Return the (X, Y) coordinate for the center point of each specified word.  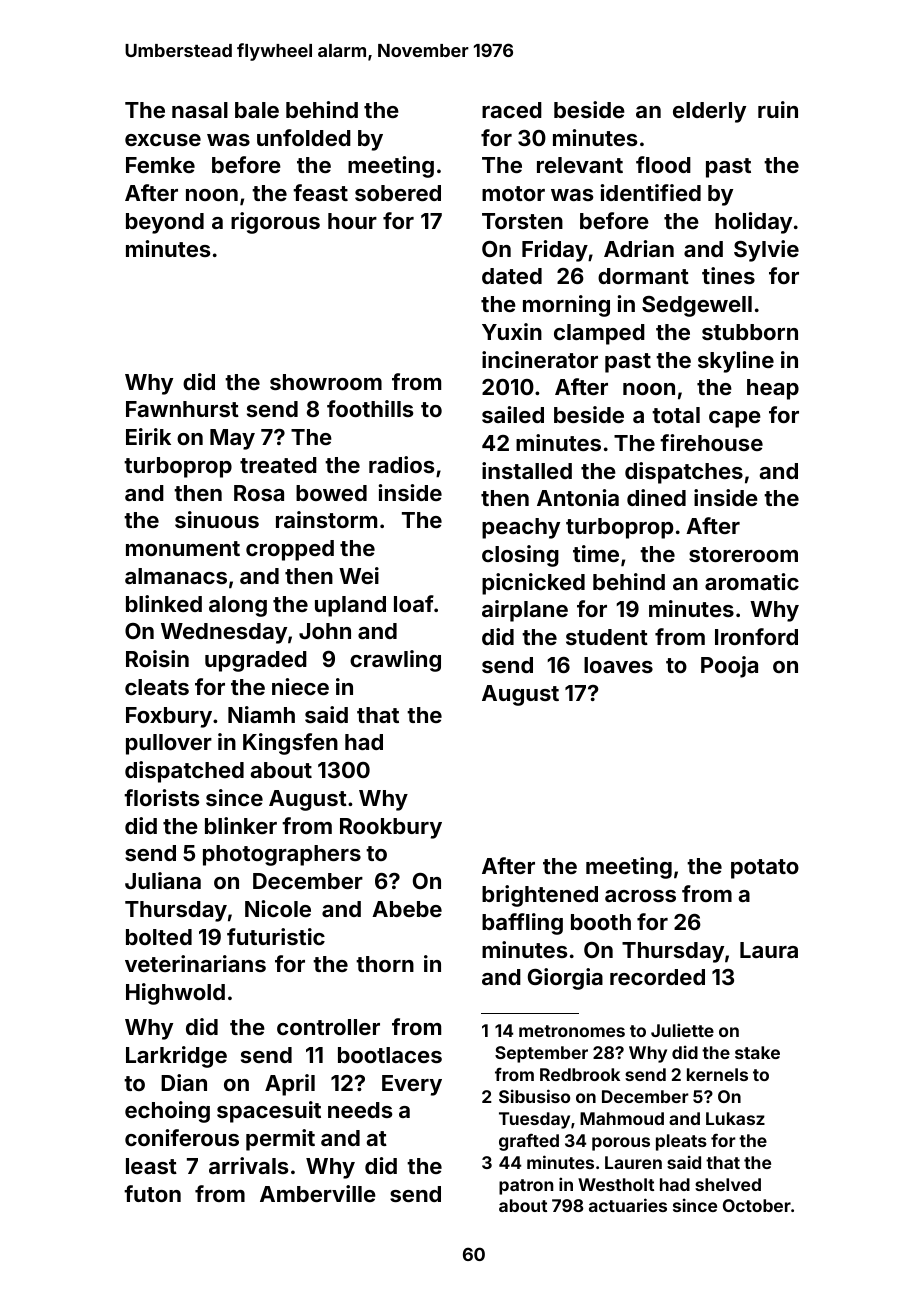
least (151, 1166)
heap (773, 389)
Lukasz (735, 1118)
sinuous (217, 519)
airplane (525, 611)
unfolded (304, 137)
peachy (521, 528)
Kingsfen (290, 744)
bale (257, 110)
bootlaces (390, 1055)
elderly (709, 112)
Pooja (729, 667)
